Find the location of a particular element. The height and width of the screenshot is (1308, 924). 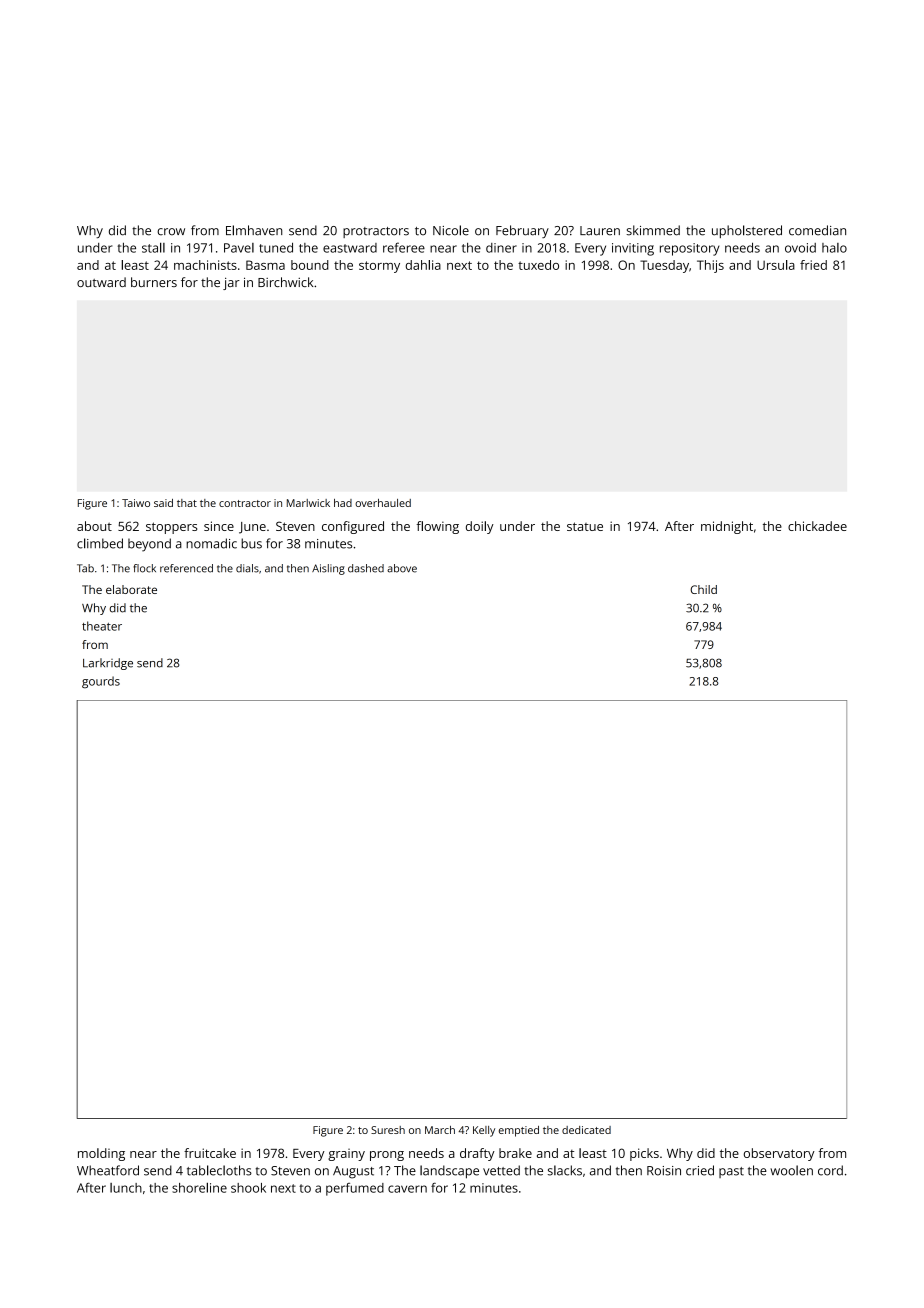

cavern is located at coordinates (407, 1189).
